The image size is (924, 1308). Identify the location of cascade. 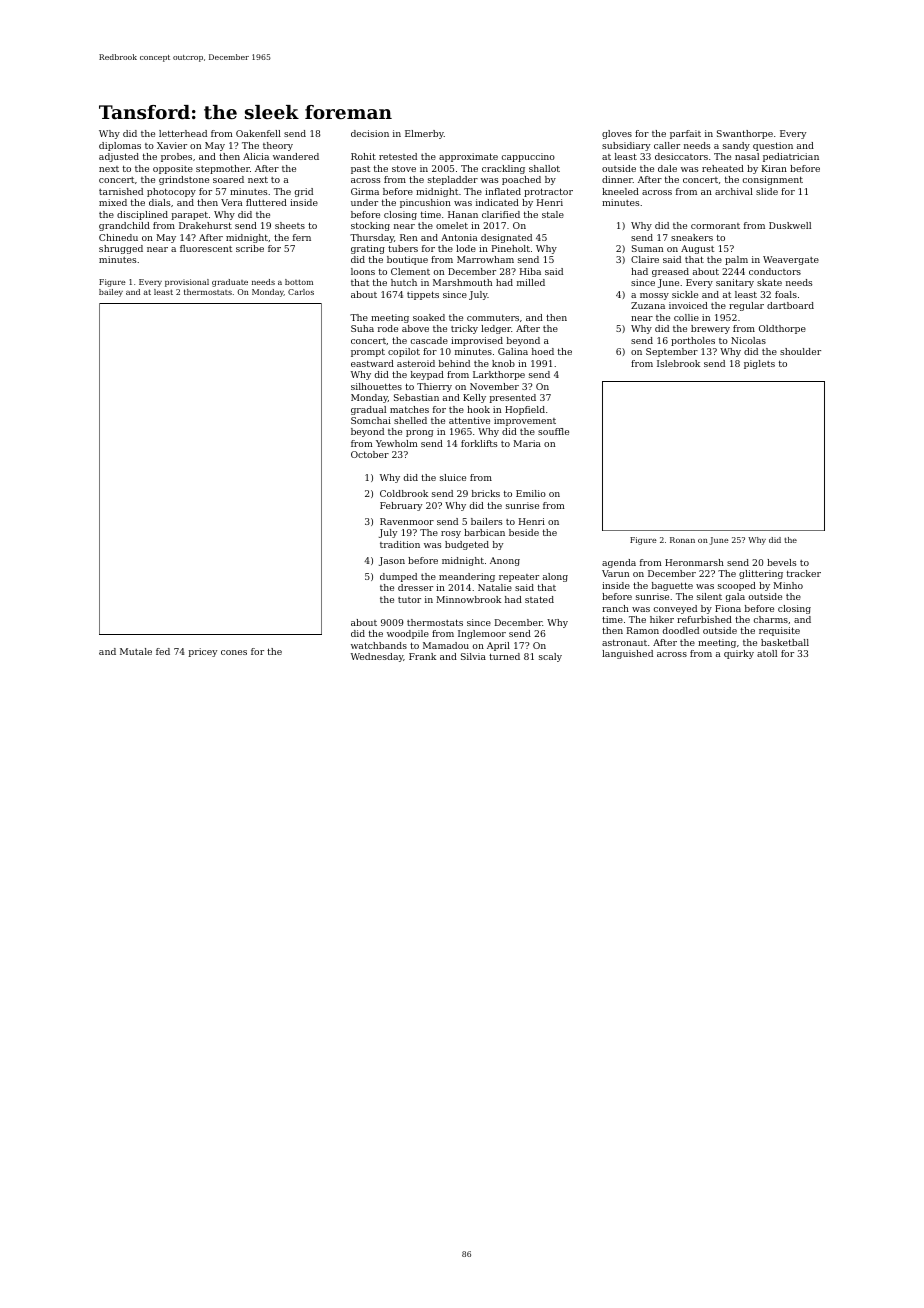
(429, 340).
